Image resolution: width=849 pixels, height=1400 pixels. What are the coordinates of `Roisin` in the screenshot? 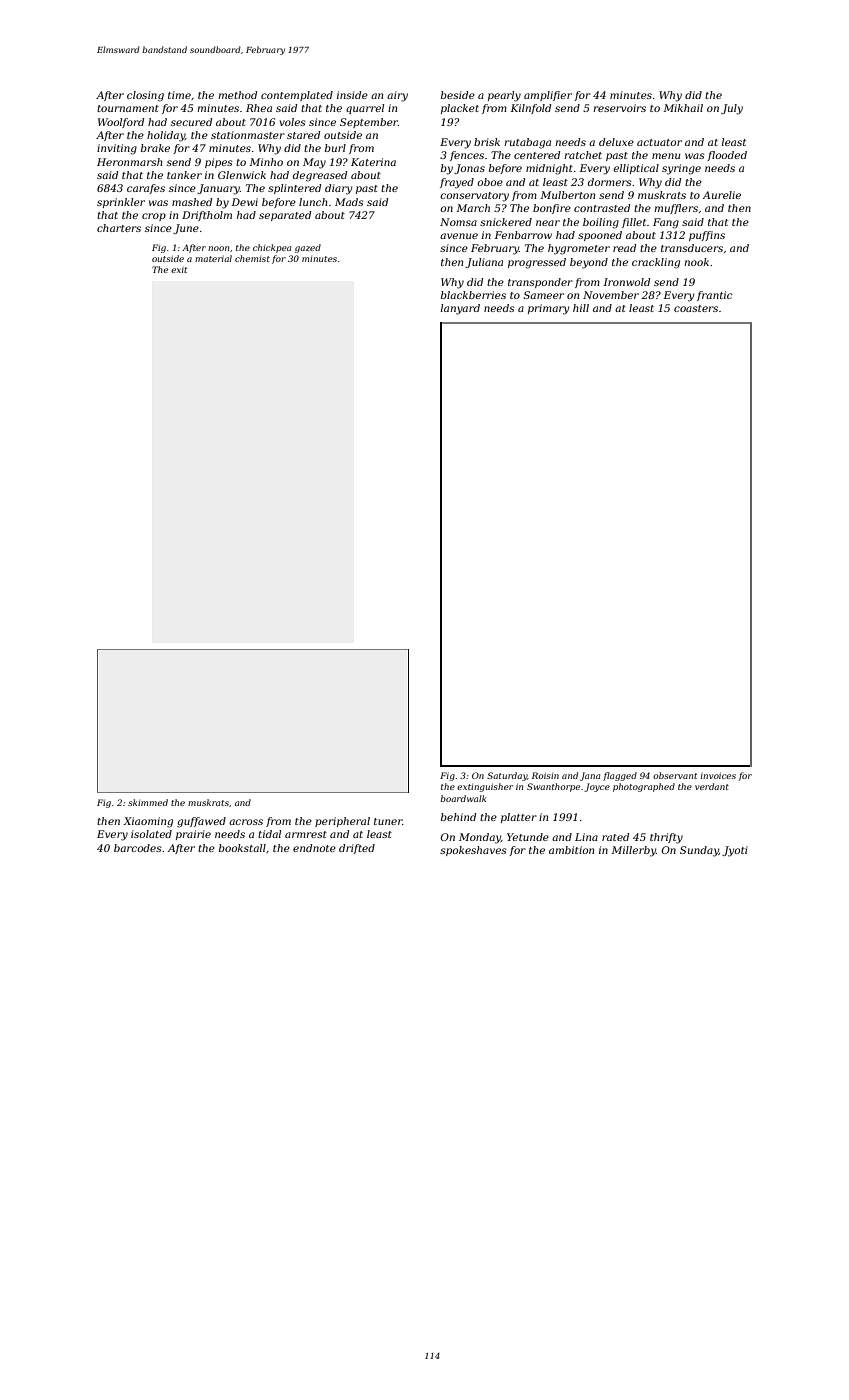 It's located at (545, 775).
